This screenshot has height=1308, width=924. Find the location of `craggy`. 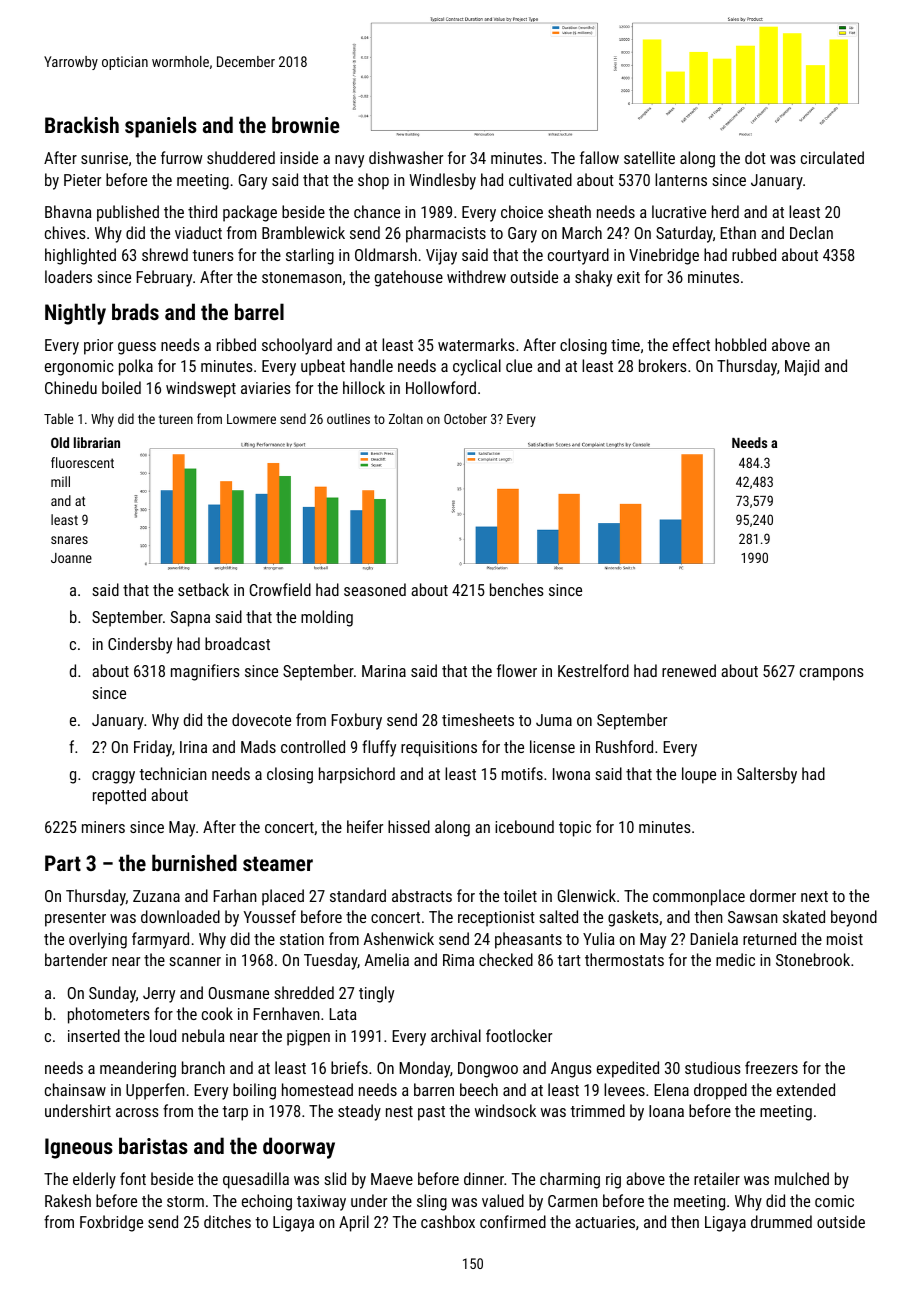

craggy is located at coordinates (113, 777).
